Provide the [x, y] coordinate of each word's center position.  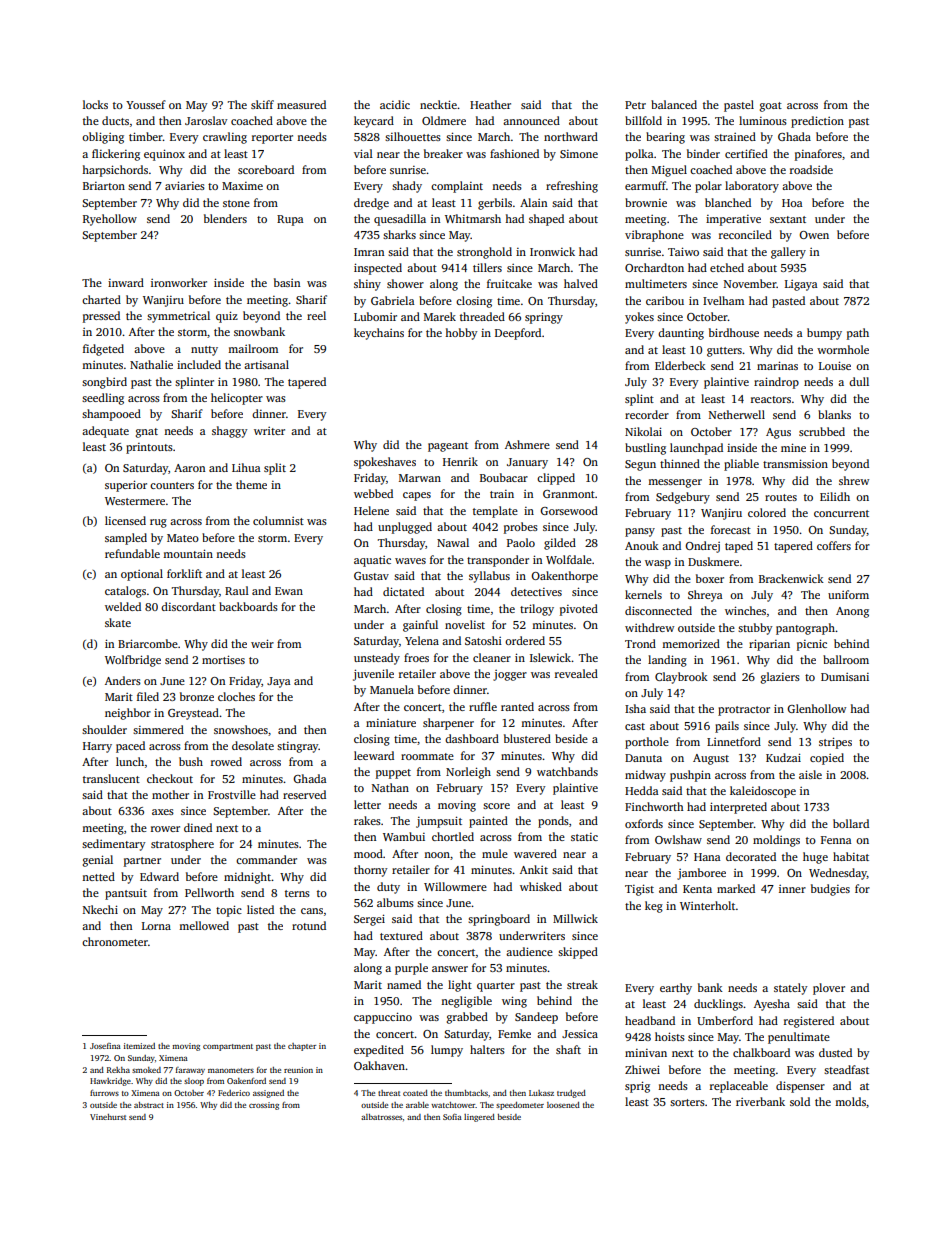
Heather [490, 104]
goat [771, 107]
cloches [236, 696]
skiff [262, 104]
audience [529, 951]
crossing [264, 1106]
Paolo [521, 542]
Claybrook [681, 678]
